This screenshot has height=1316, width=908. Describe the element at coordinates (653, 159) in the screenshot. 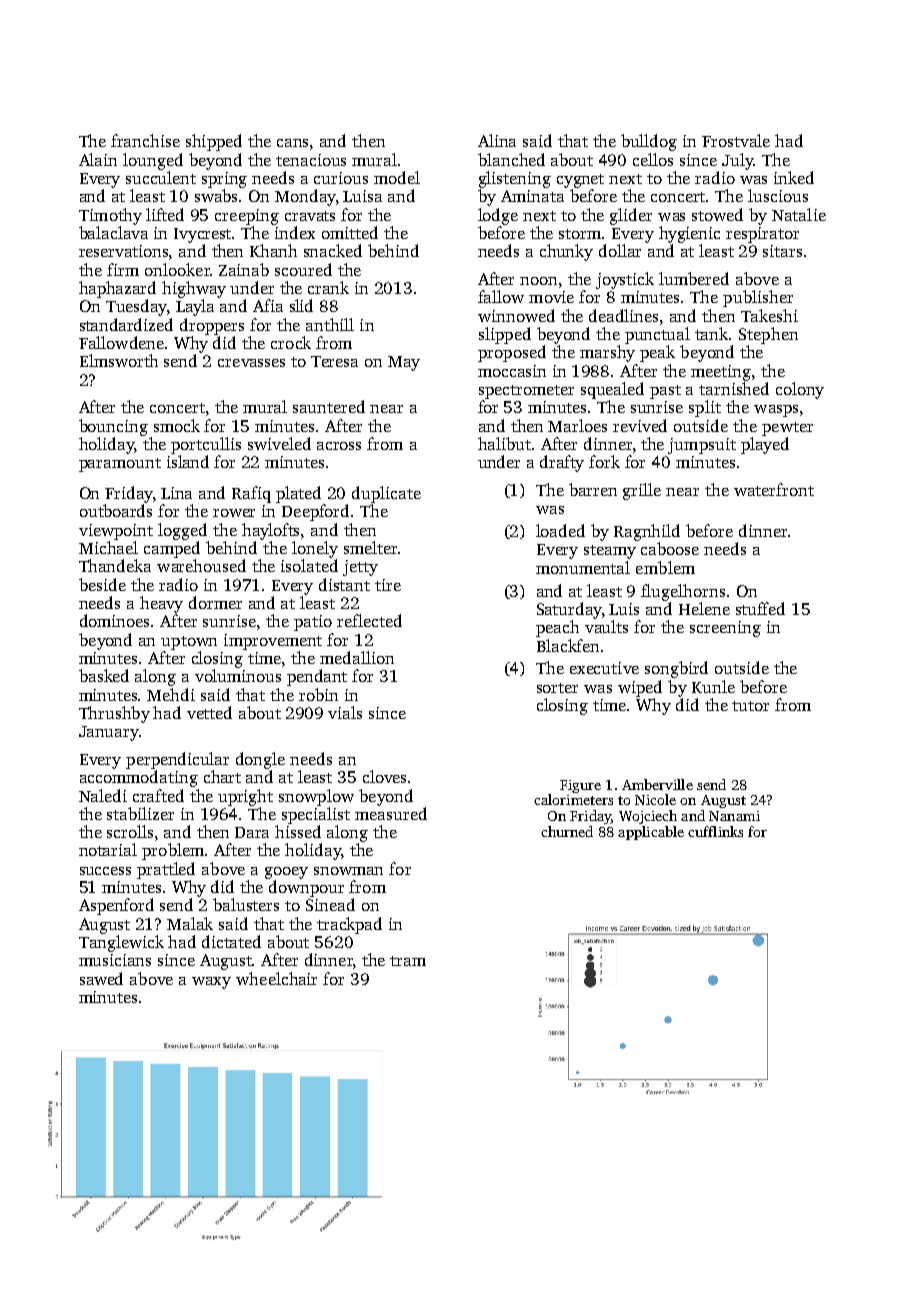

I see `cellos` at that location.
